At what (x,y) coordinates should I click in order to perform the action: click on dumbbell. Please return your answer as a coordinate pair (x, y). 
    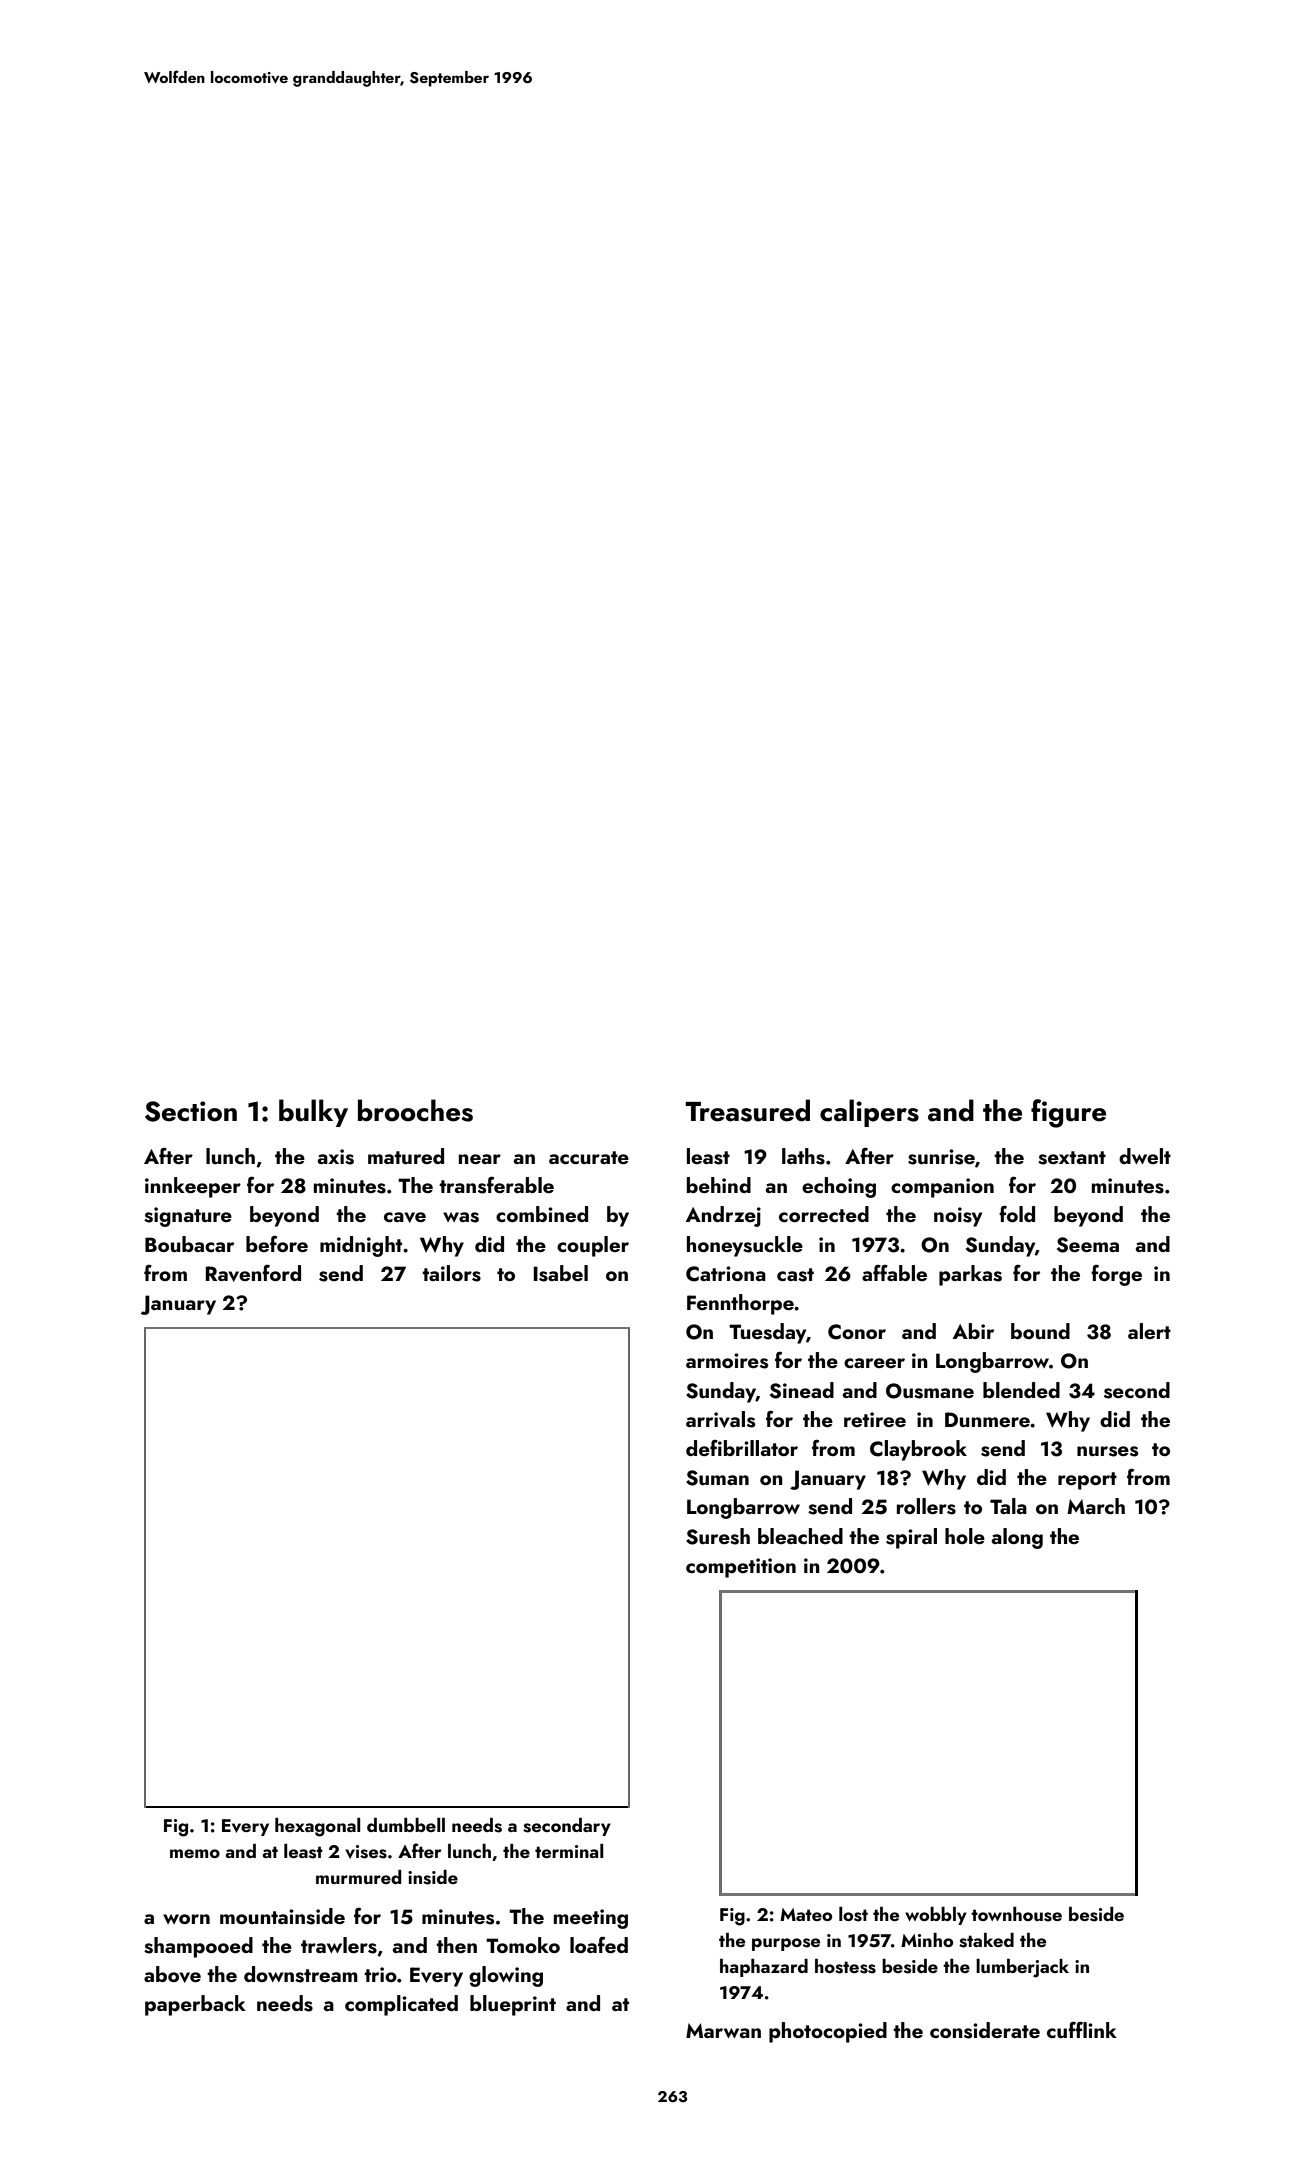
    Looking at the image, I should click on (406, 1825).
